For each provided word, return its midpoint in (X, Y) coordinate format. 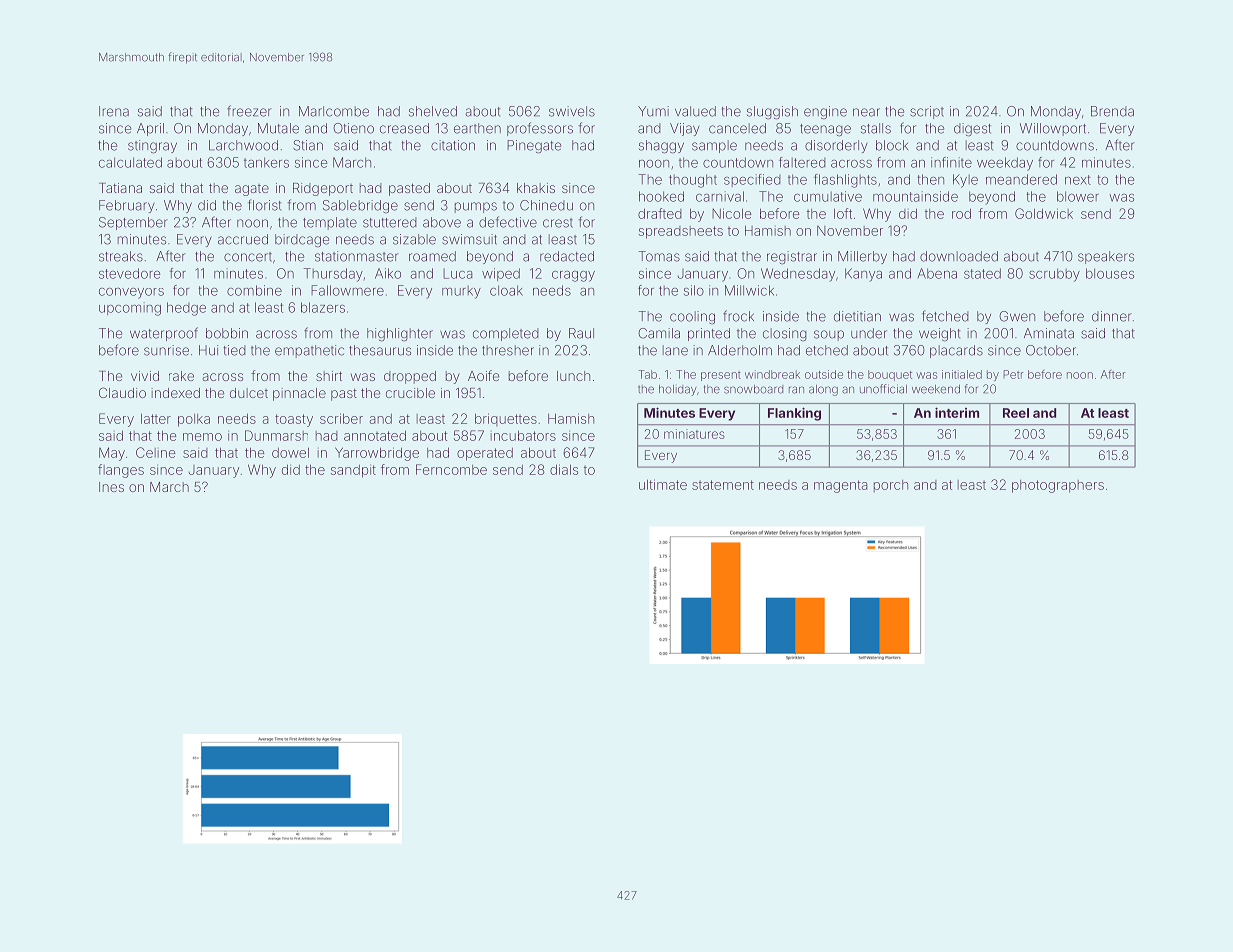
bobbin (227, 333)
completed (506, 334)
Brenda (1112, 111)
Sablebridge (360, 206)
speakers (1106, 257)
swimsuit (469, 239)
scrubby (1054, 275)
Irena (114, 111)
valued (695, 111)
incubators (523, 435)
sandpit (353, 471)
